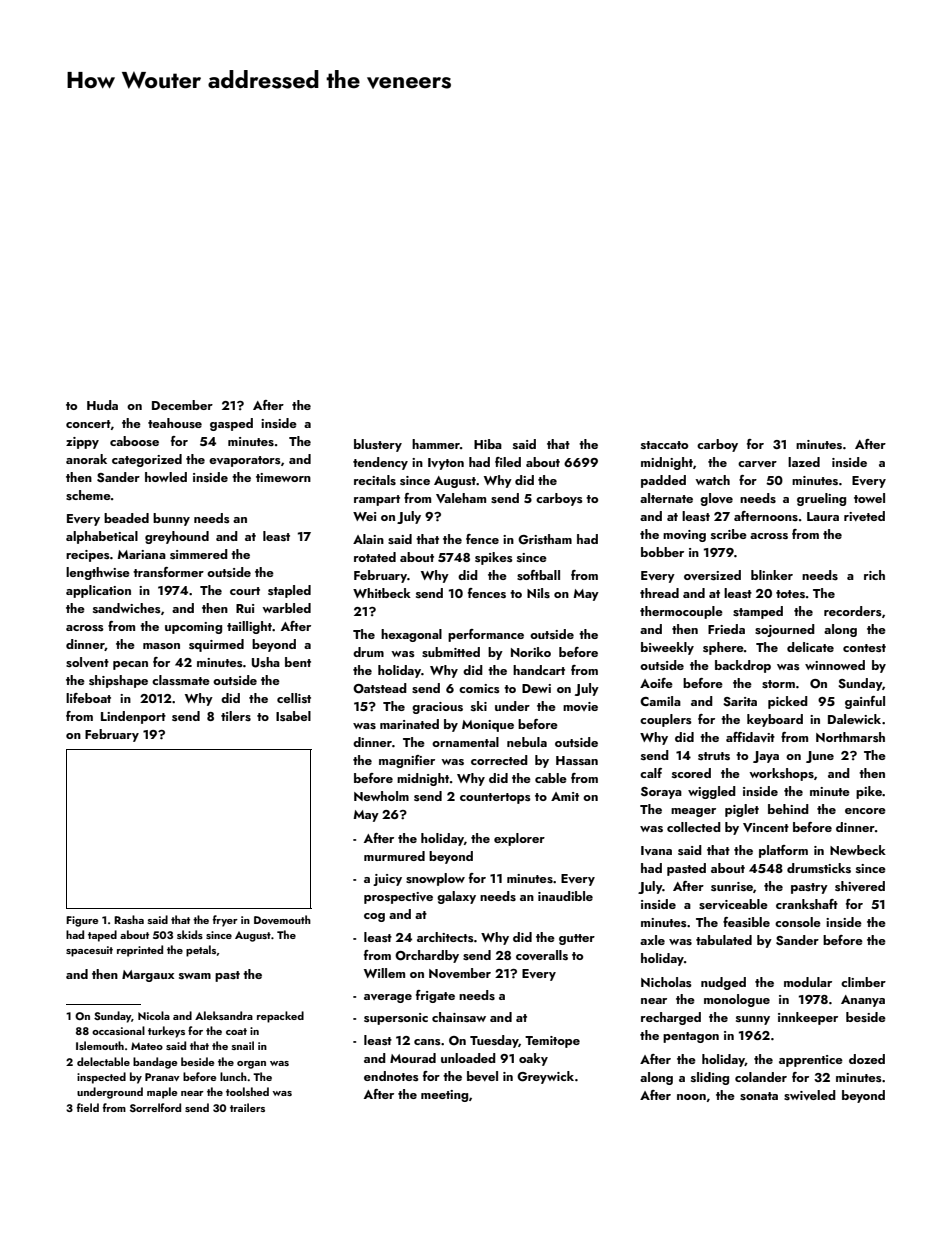 The height and width of the document is (1233, 952). What do you see at coordinates (864, 516) in the document?
I see `riveted` at bounding box center [864, 516].
